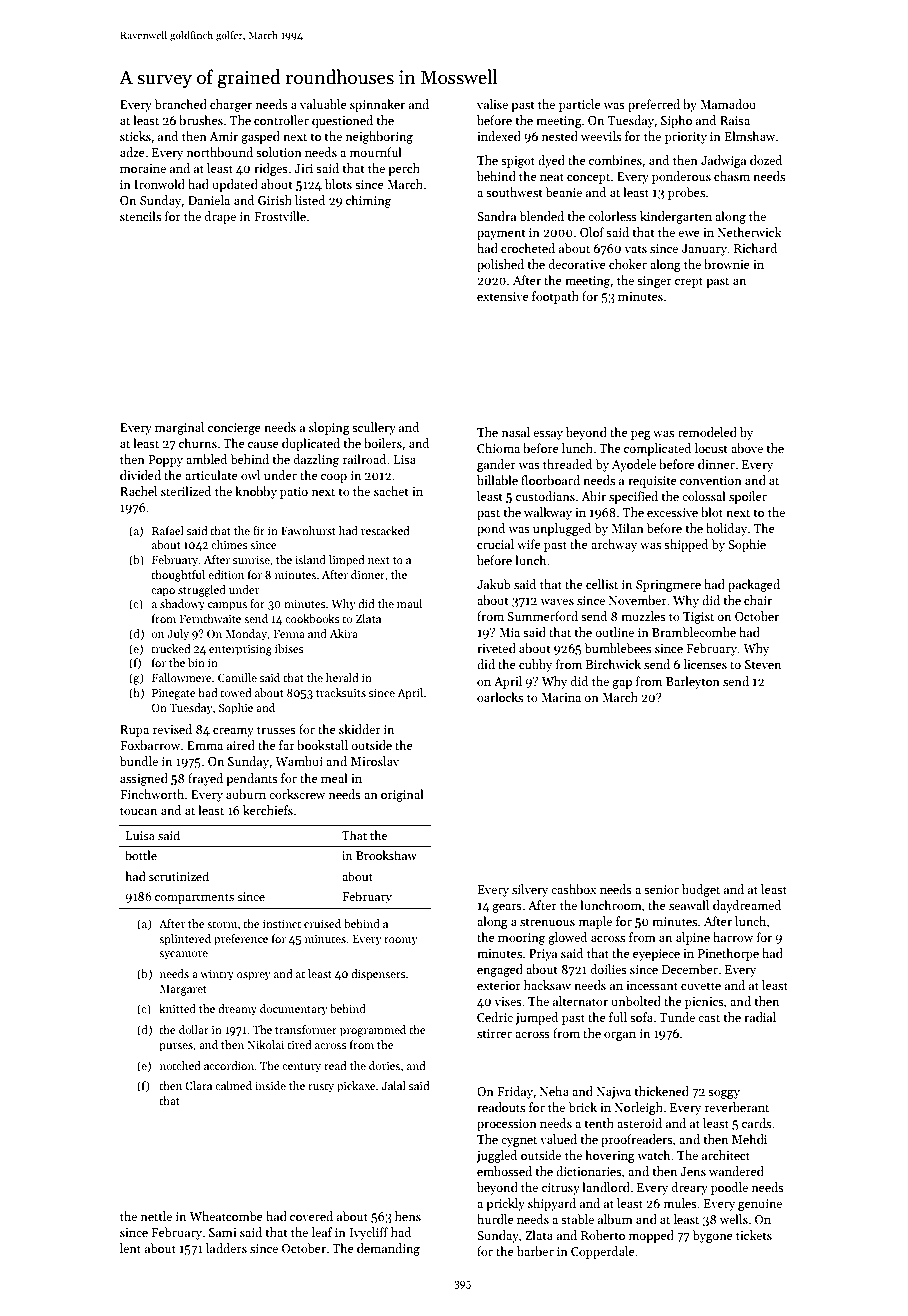 This screenshot has height=1316, width=908. Describe the element at coordinates (182, 677) in the screenshot. I see `Fallowmere` at that location.
